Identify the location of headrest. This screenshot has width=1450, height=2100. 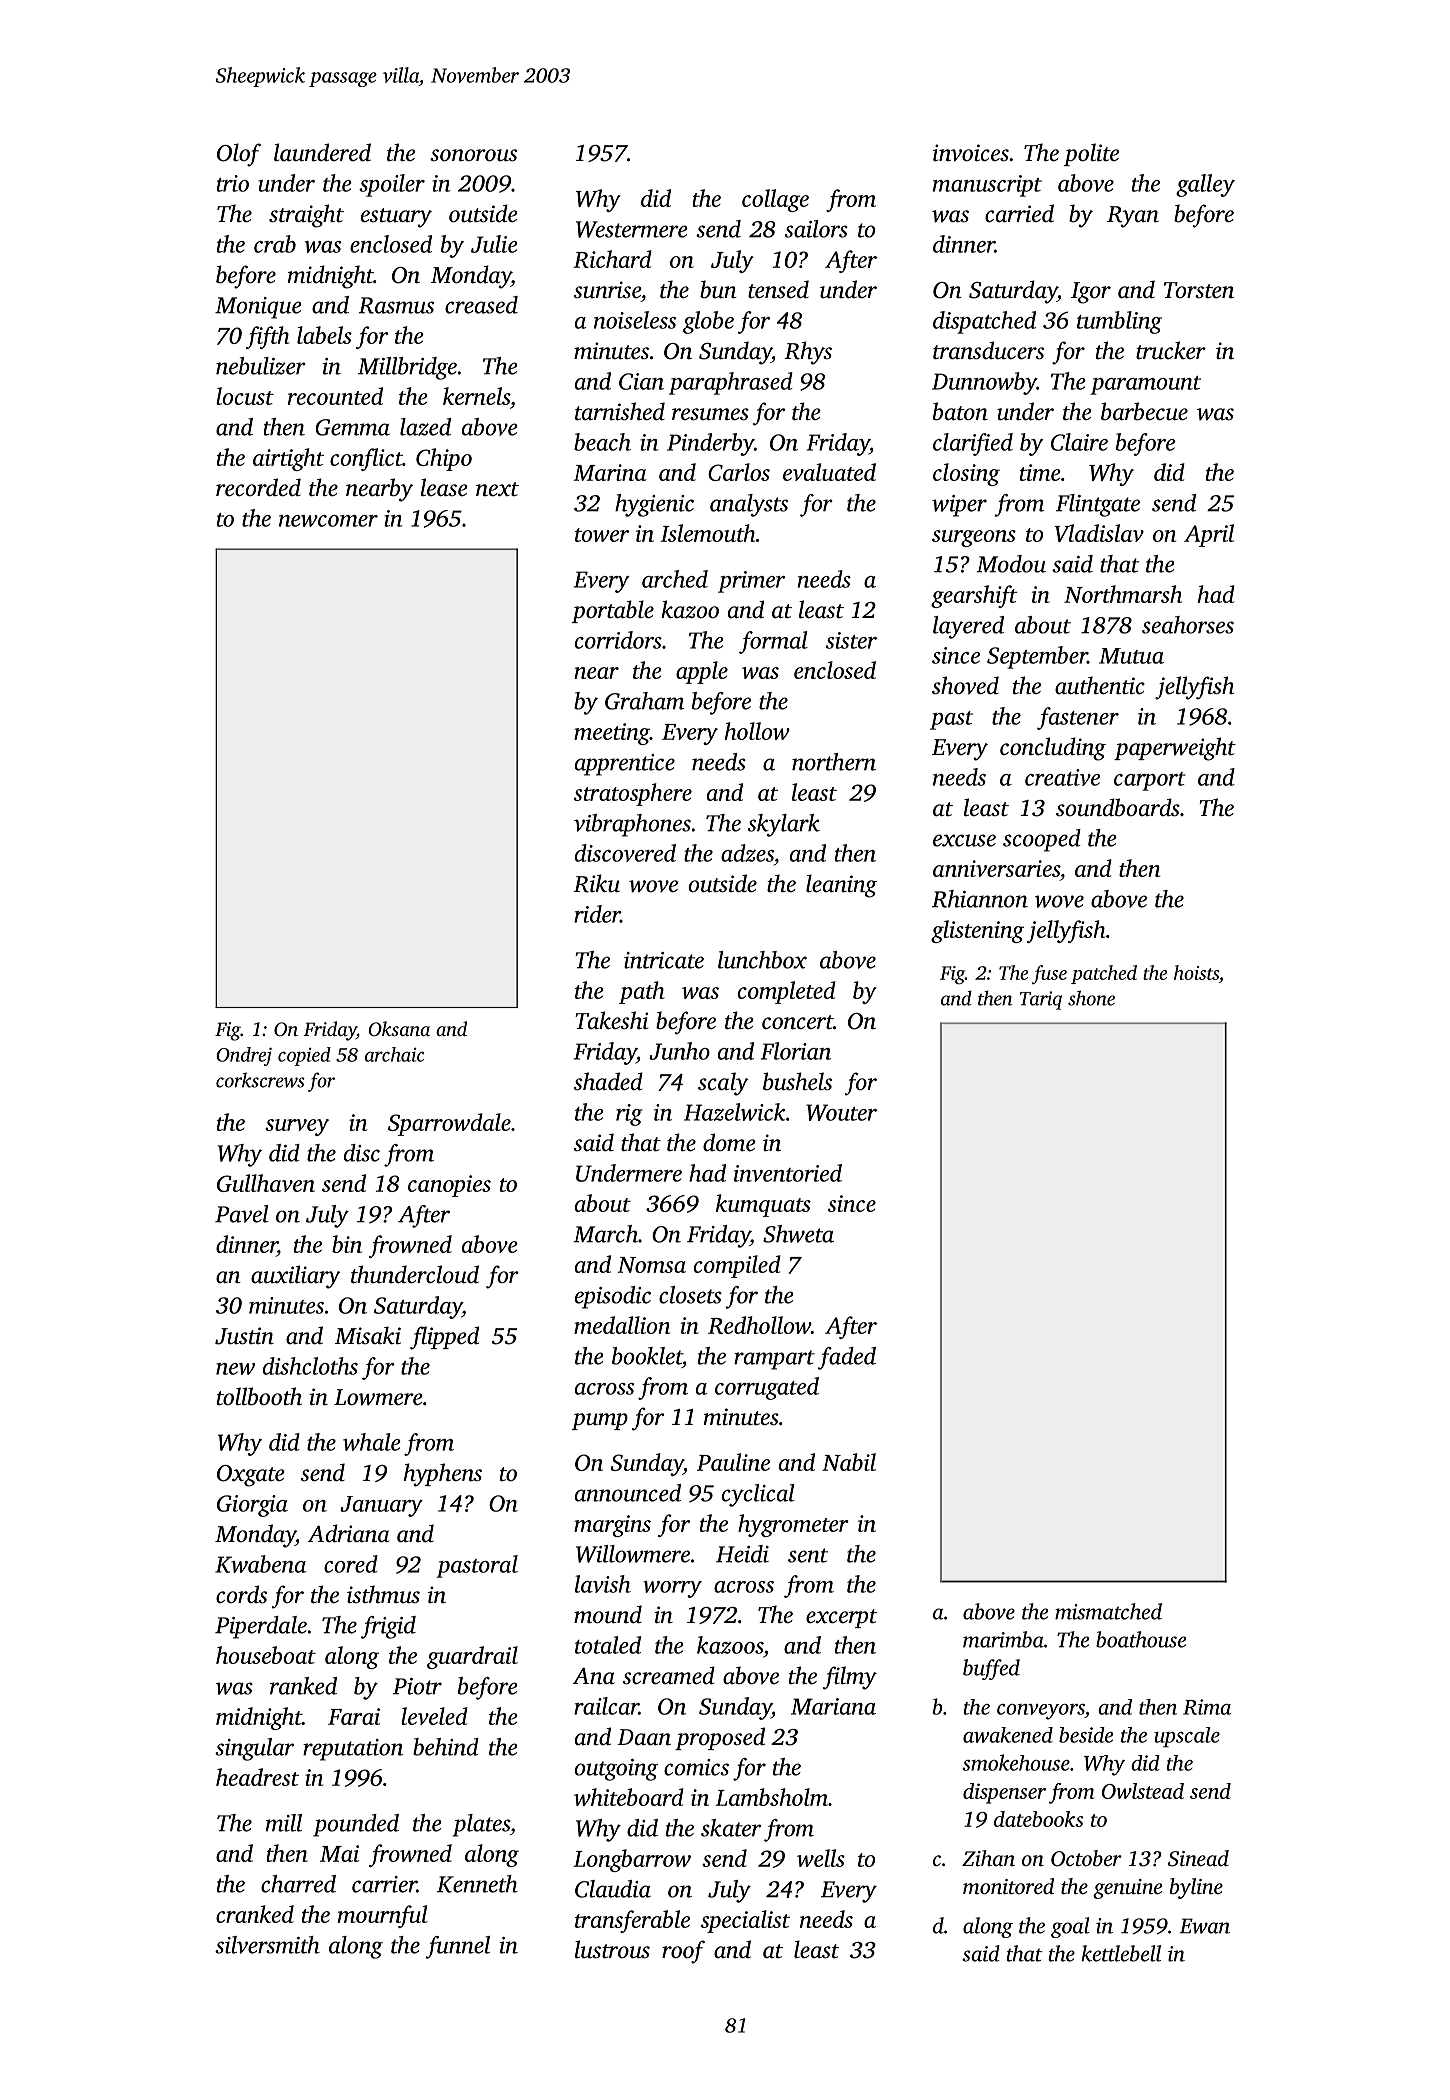
(257, 1777).
